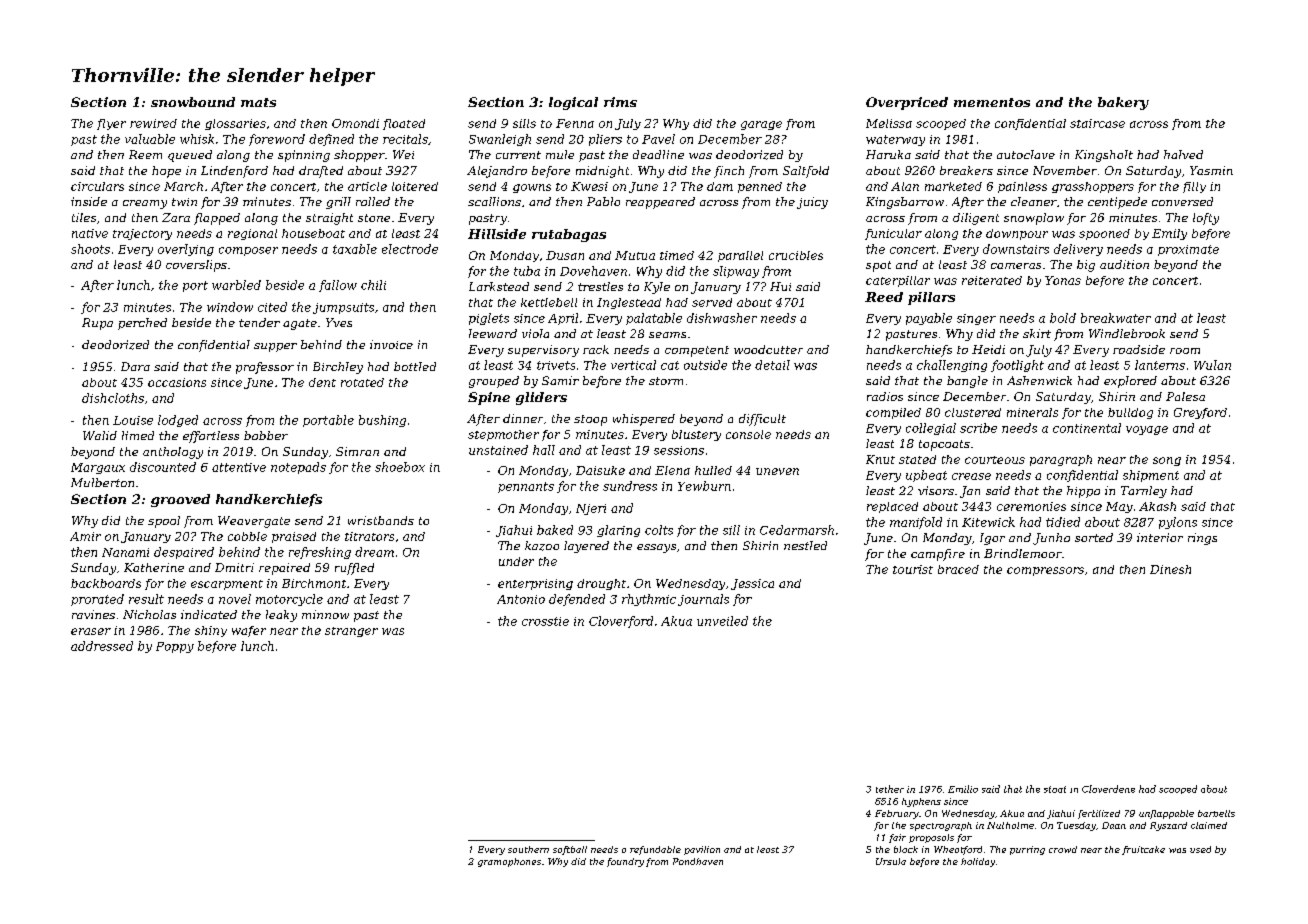 The width and height of the document is (1308, 924). I want to click on hope, so click(166, 172).
